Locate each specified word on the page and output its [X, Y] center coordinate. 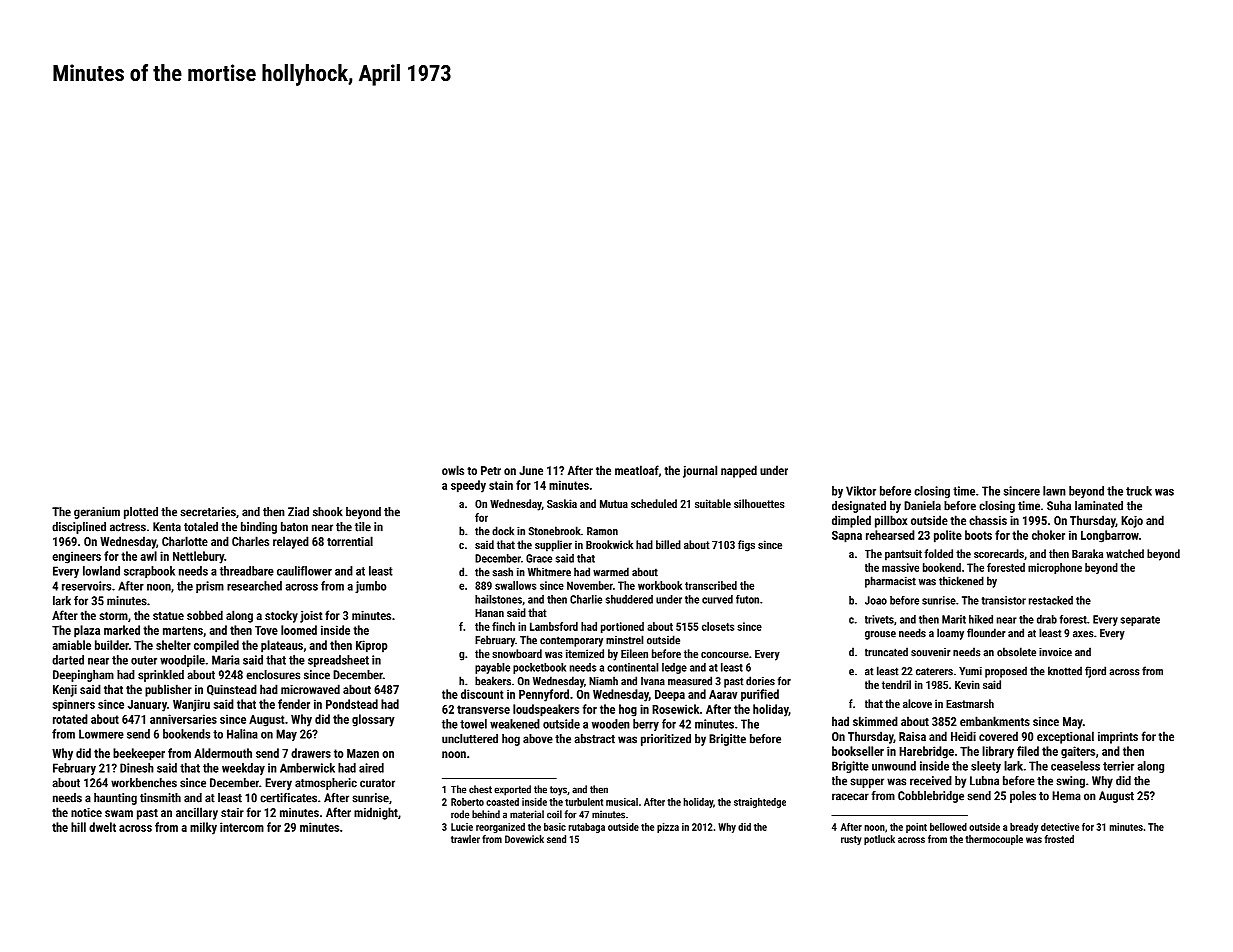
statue [168, 616]
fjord [1095, 672]
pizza [668, 828]
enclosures [273, 675]
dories [760, 681]
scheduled [654, 503]
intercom [242, 827]
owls [453, 470]
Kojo [1132, 522]
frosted [1059, 839]
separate [1140, 621]
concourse [725, 655]
